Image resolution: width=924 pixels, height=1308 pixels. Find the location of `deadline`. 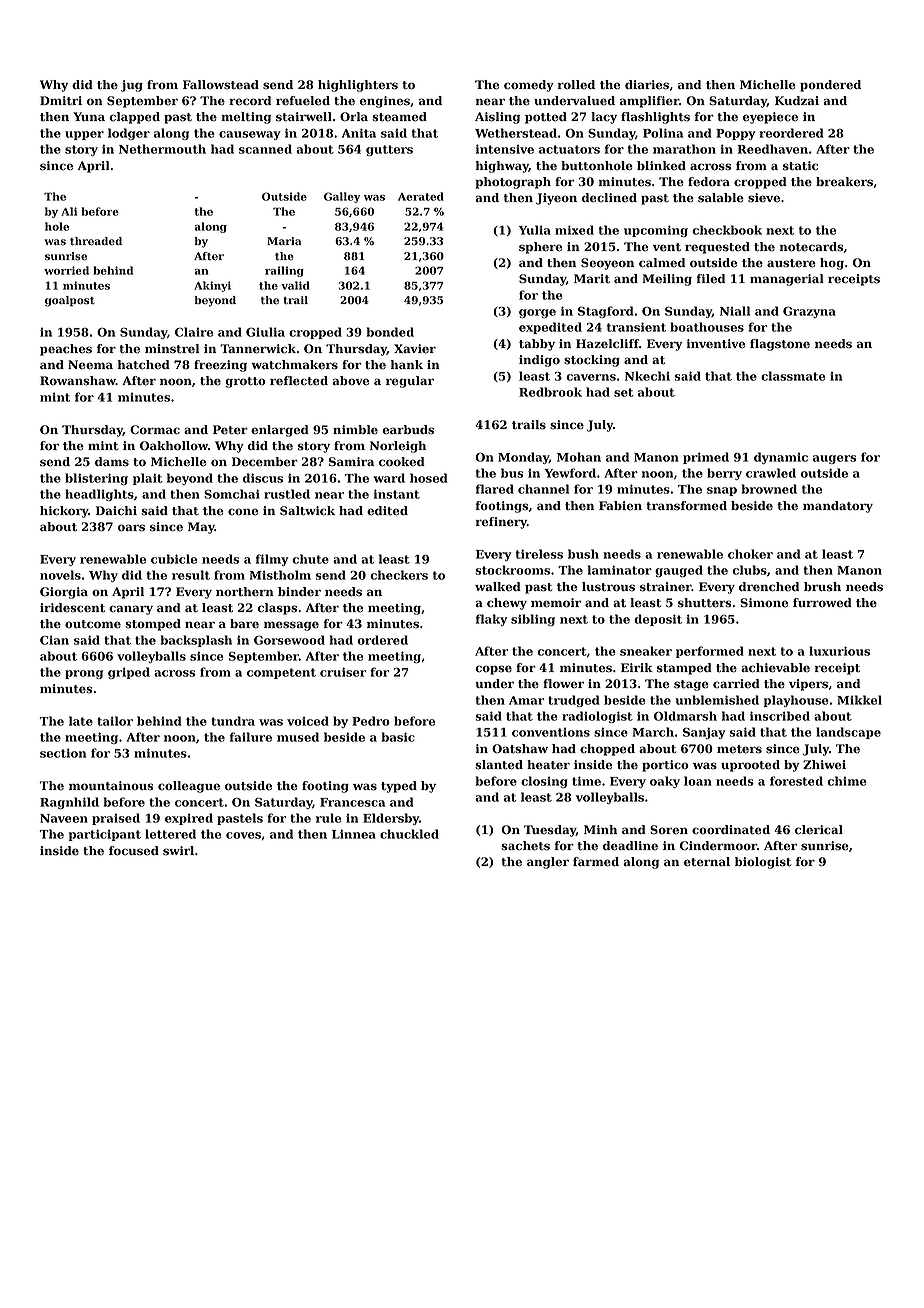

deadline is located at coordinates (630, 846).
